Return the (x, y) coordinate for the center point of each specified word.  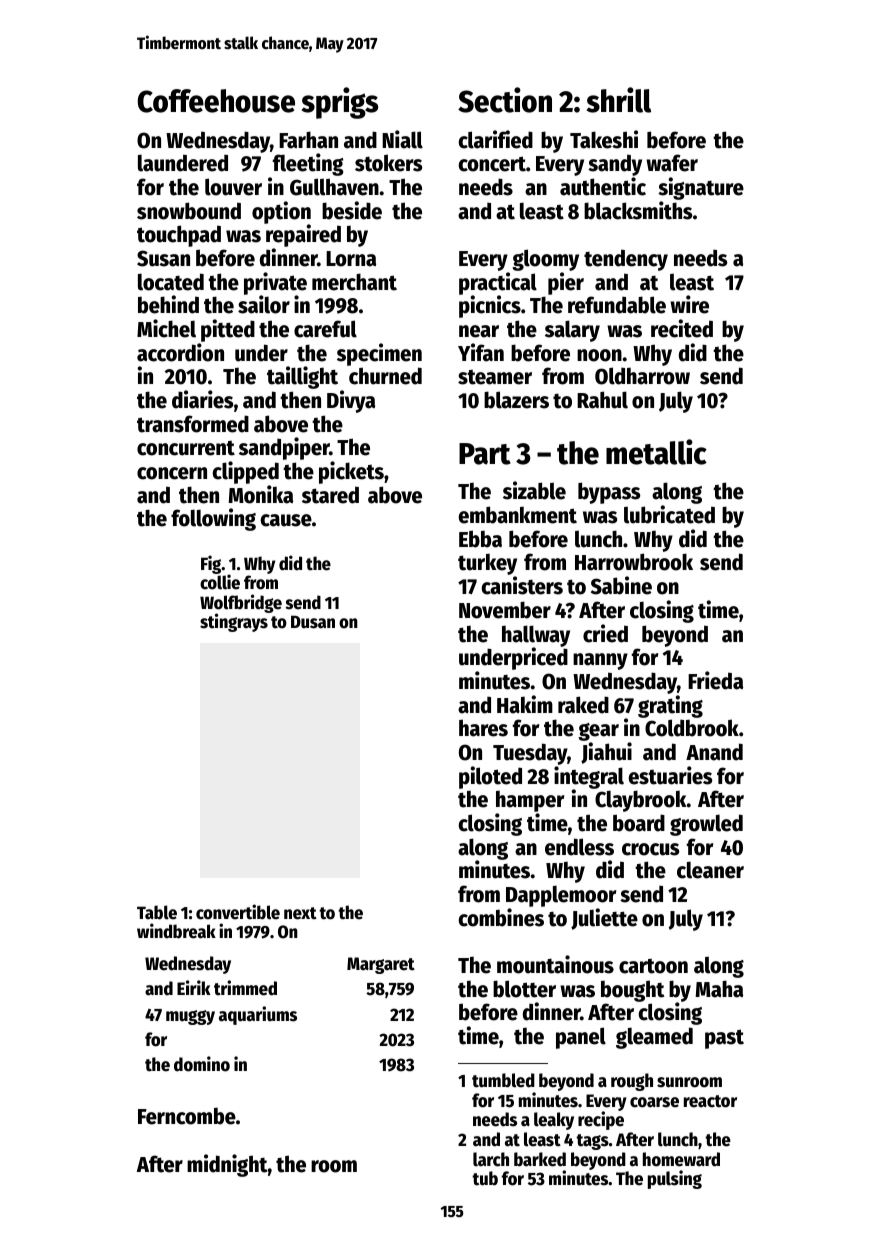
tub (485, 1178)
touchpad (179, 236)
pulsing (675, 1179)
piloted (490, 777)
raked (583, 705)
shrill (619, 100)
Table (157, 912)
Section (505, 100)
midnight (227, 1165)
